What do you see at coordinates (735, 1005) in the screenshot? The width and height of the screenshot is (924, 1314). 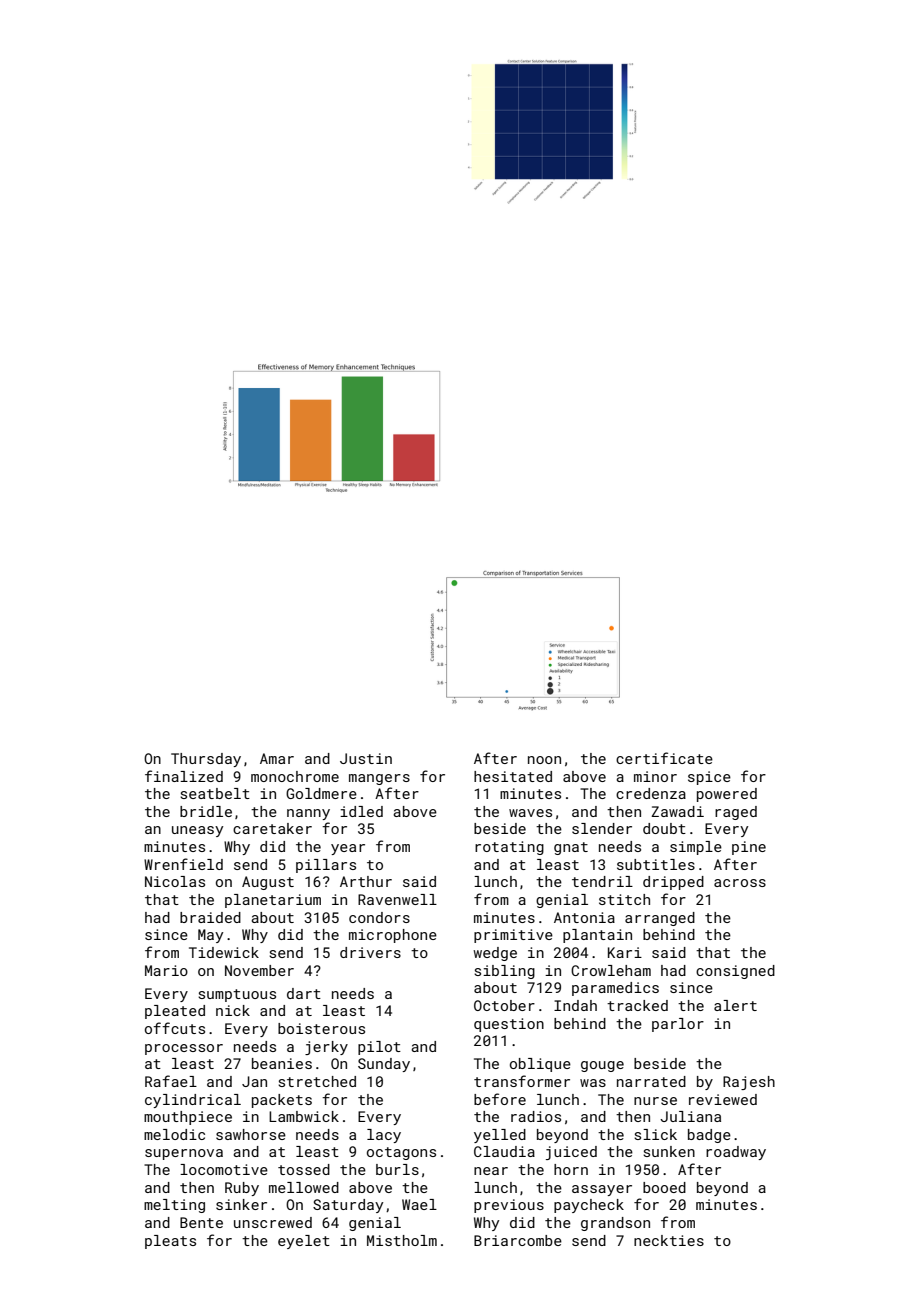 I see `alert` at bounding box center [735, 1005].
